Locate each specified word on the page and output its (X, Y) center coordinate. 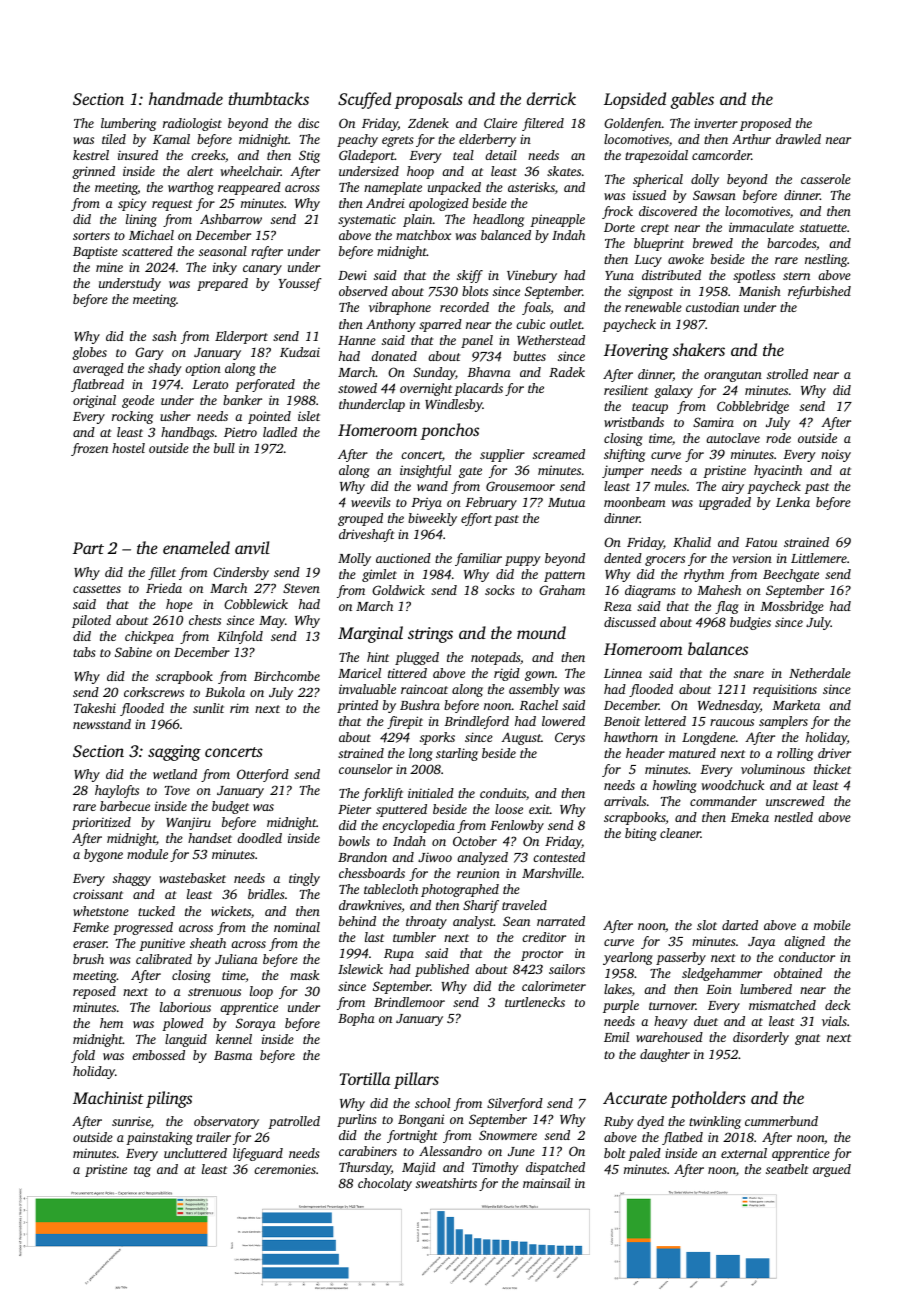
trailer (213, 1137)
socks (500, 590)
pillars (416, 1080)
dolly (705, 180)
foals (536, 308)
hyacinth (778, 471)
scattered (147, 251)
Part (88, 548)
